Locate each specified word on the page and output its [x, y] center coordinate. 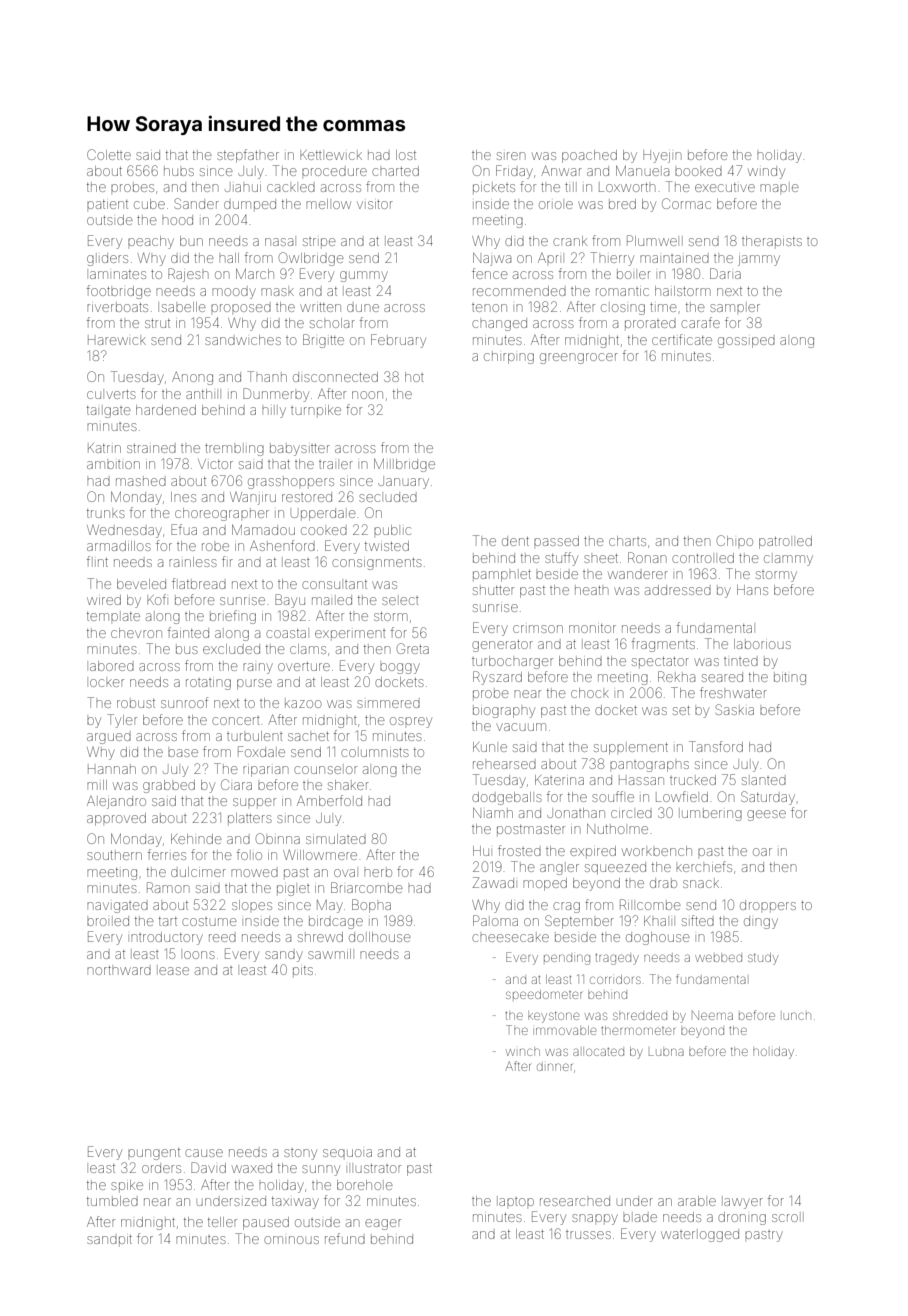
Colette [109, 154]
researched [575, 1201]
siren [511, 156]
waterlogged [700, 1235]
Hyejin [662, 156]
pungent [154, 1154]
